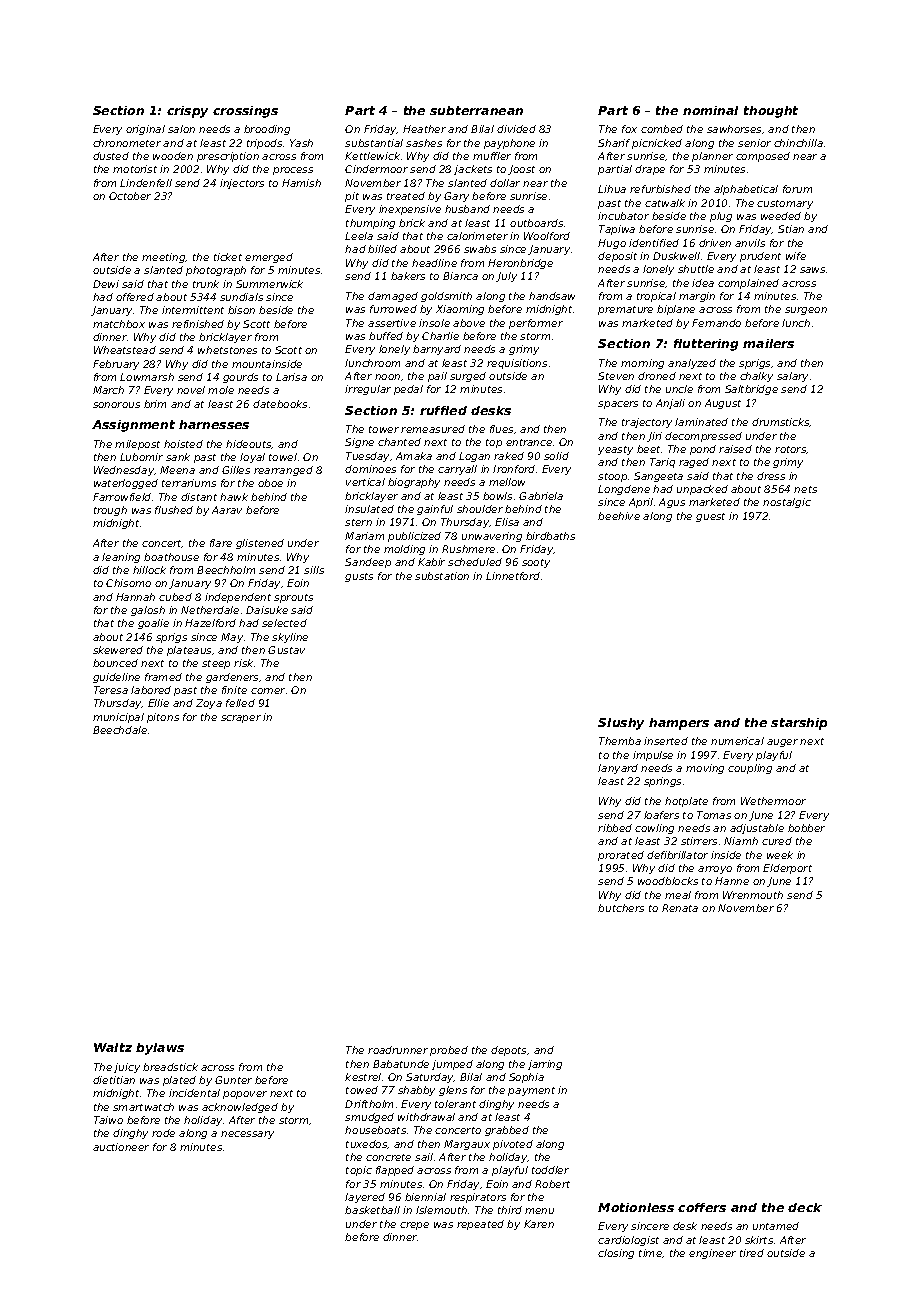 This document has height=1308, width=924. What do you see at coordinates (369, 509) in the document?
I see `insulated` at bounding box center [369, 509].
